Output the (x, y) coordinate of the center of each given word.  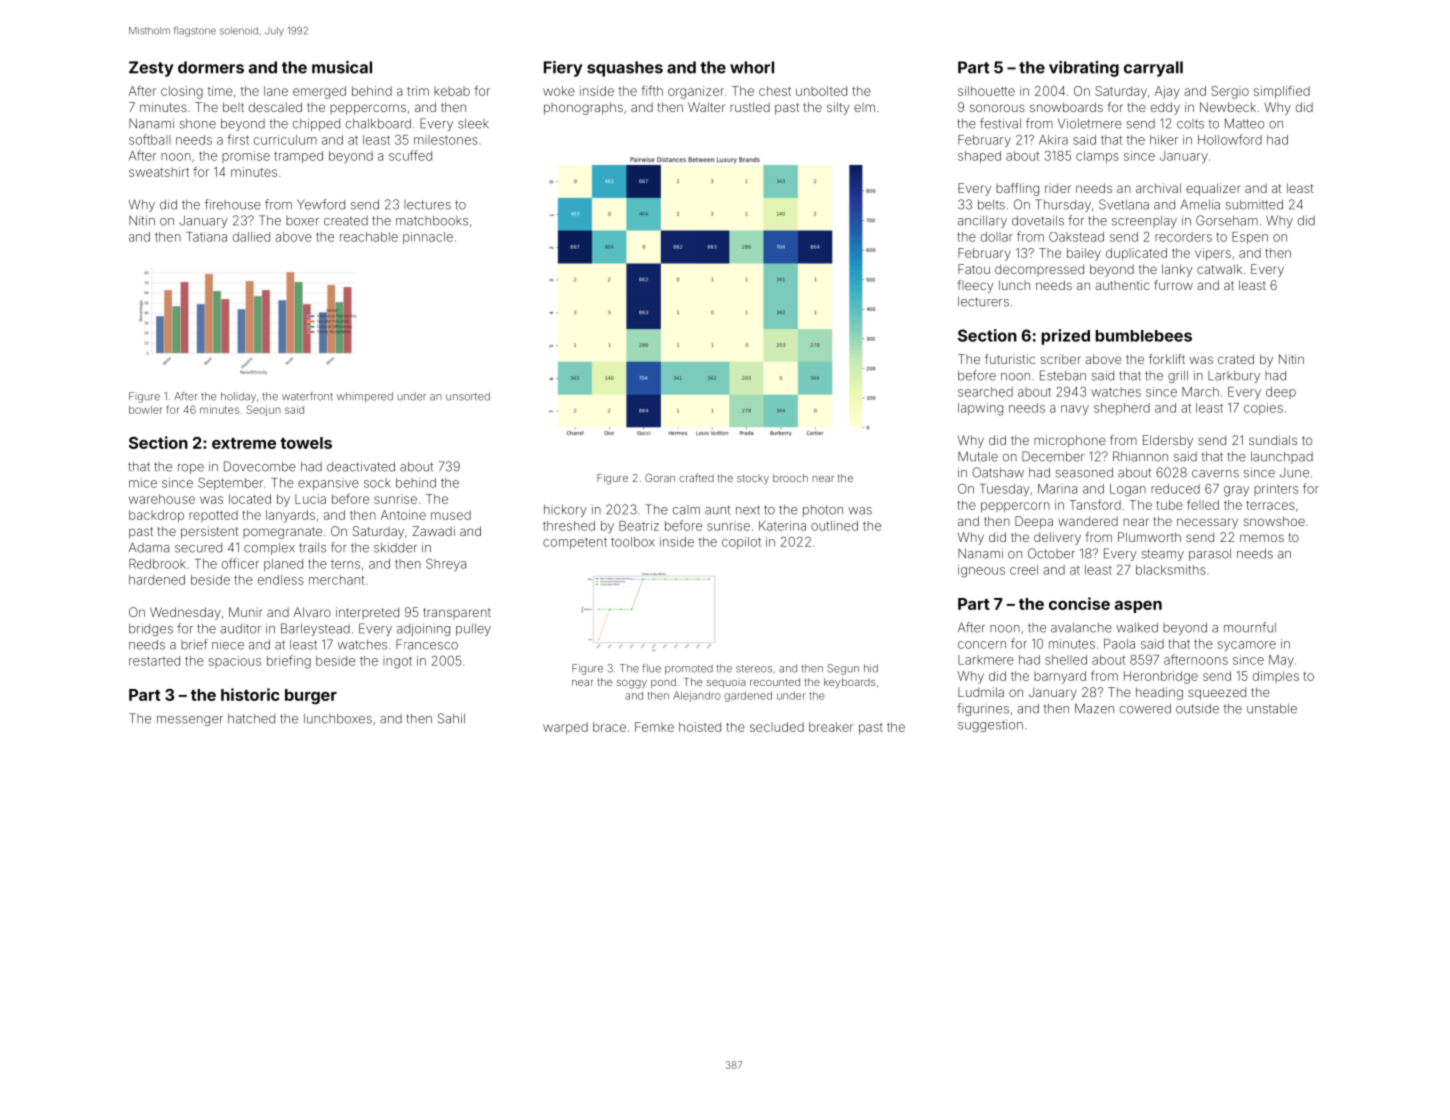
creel (1024, 570)
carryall (1153, 69)
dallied (251, 237)
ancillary (982, 222)
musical (342, 67)
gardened (748, 696)
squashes (625, 69)
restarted (154, 661)
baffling (1017, 189)
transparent (457, 613)
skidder (395, 548)
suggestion (990, 726)
